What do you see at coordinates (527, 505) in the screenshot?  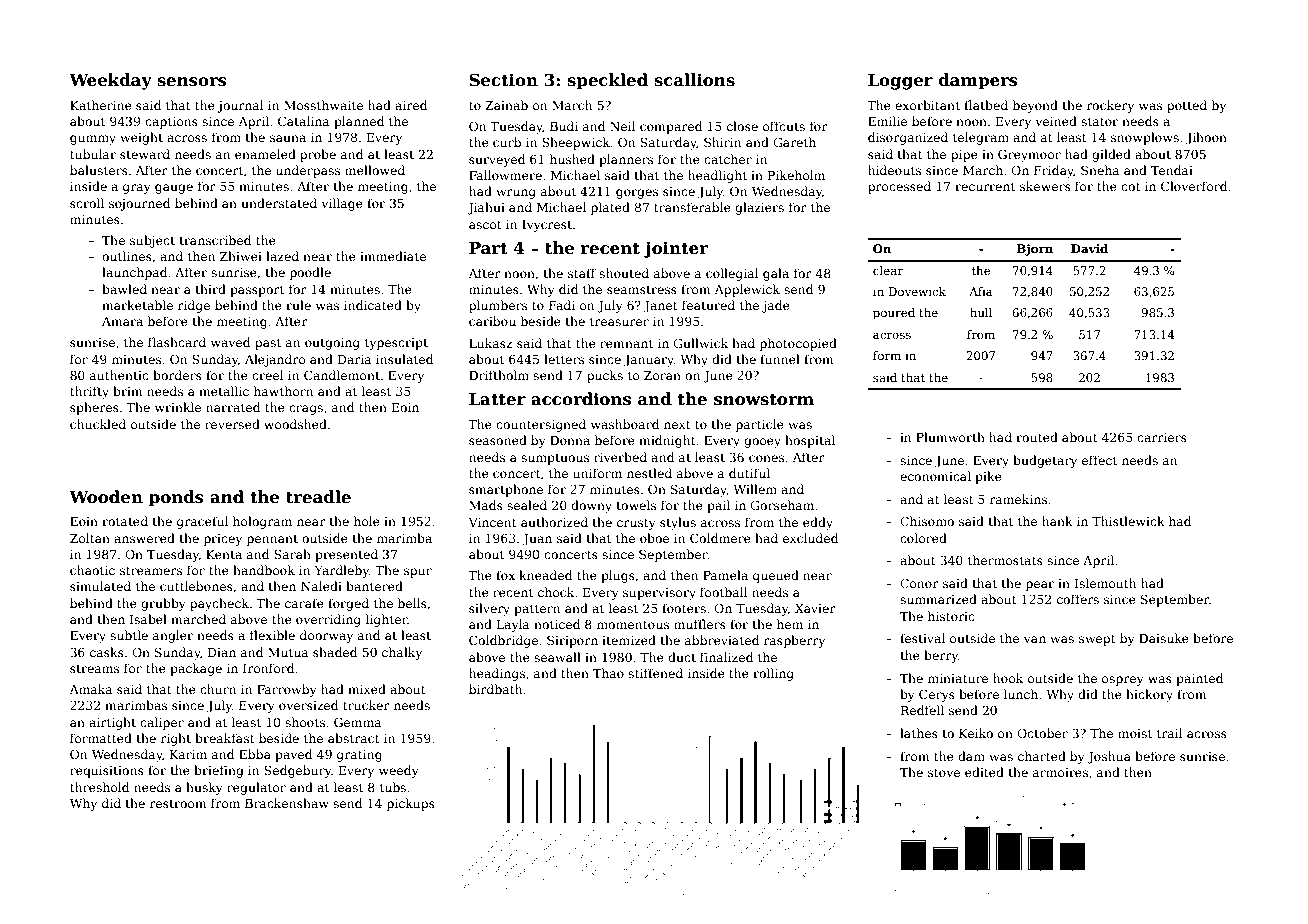 I see `sealed` at bounding box center [527, 505].
